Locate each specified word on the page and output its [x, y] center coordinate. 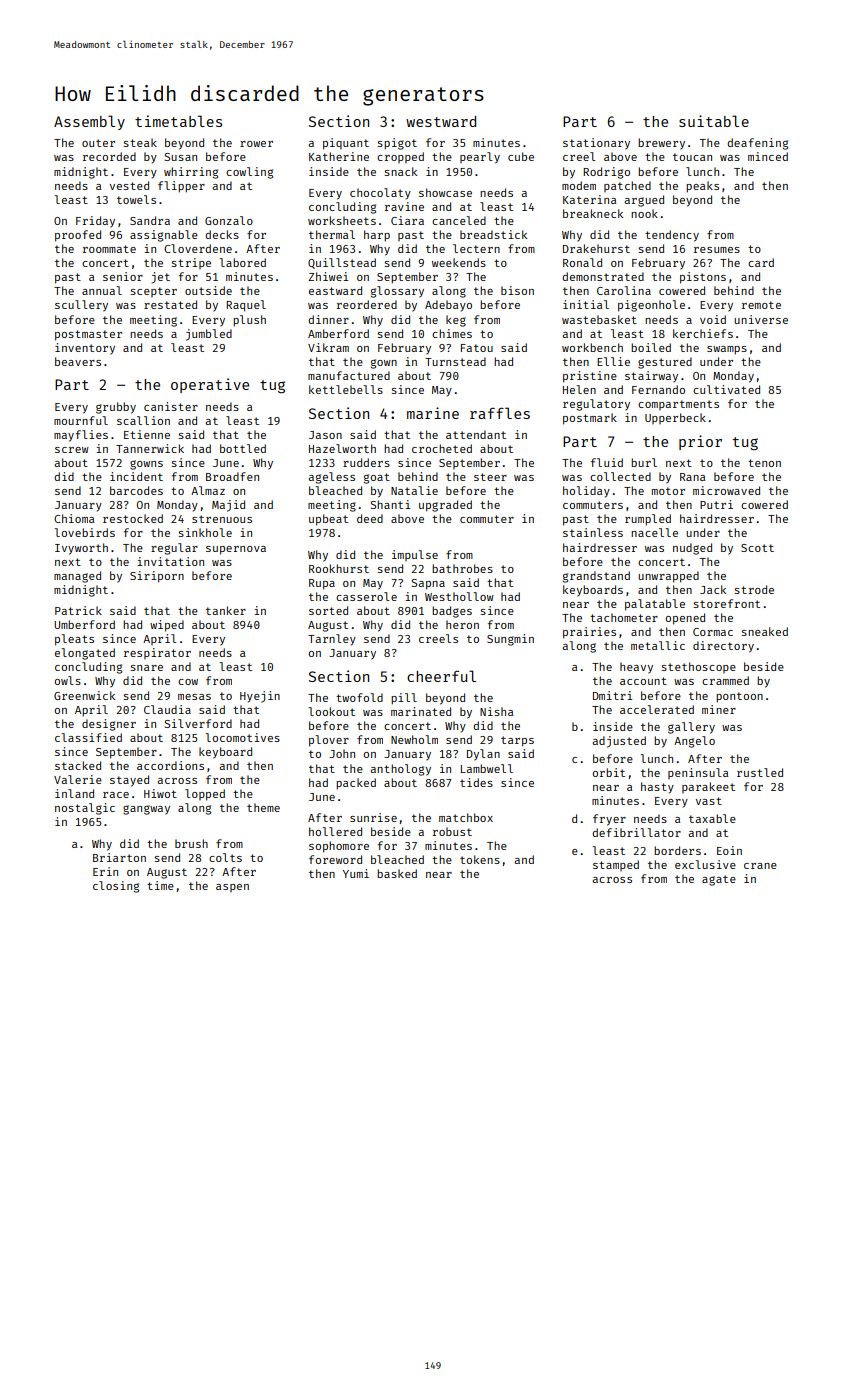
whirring [191, 173]
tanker [226, 610]
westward [441, 121]
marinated [421, 711]
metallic [658, 645]
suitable [714, 121]
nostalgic [85, 809]
